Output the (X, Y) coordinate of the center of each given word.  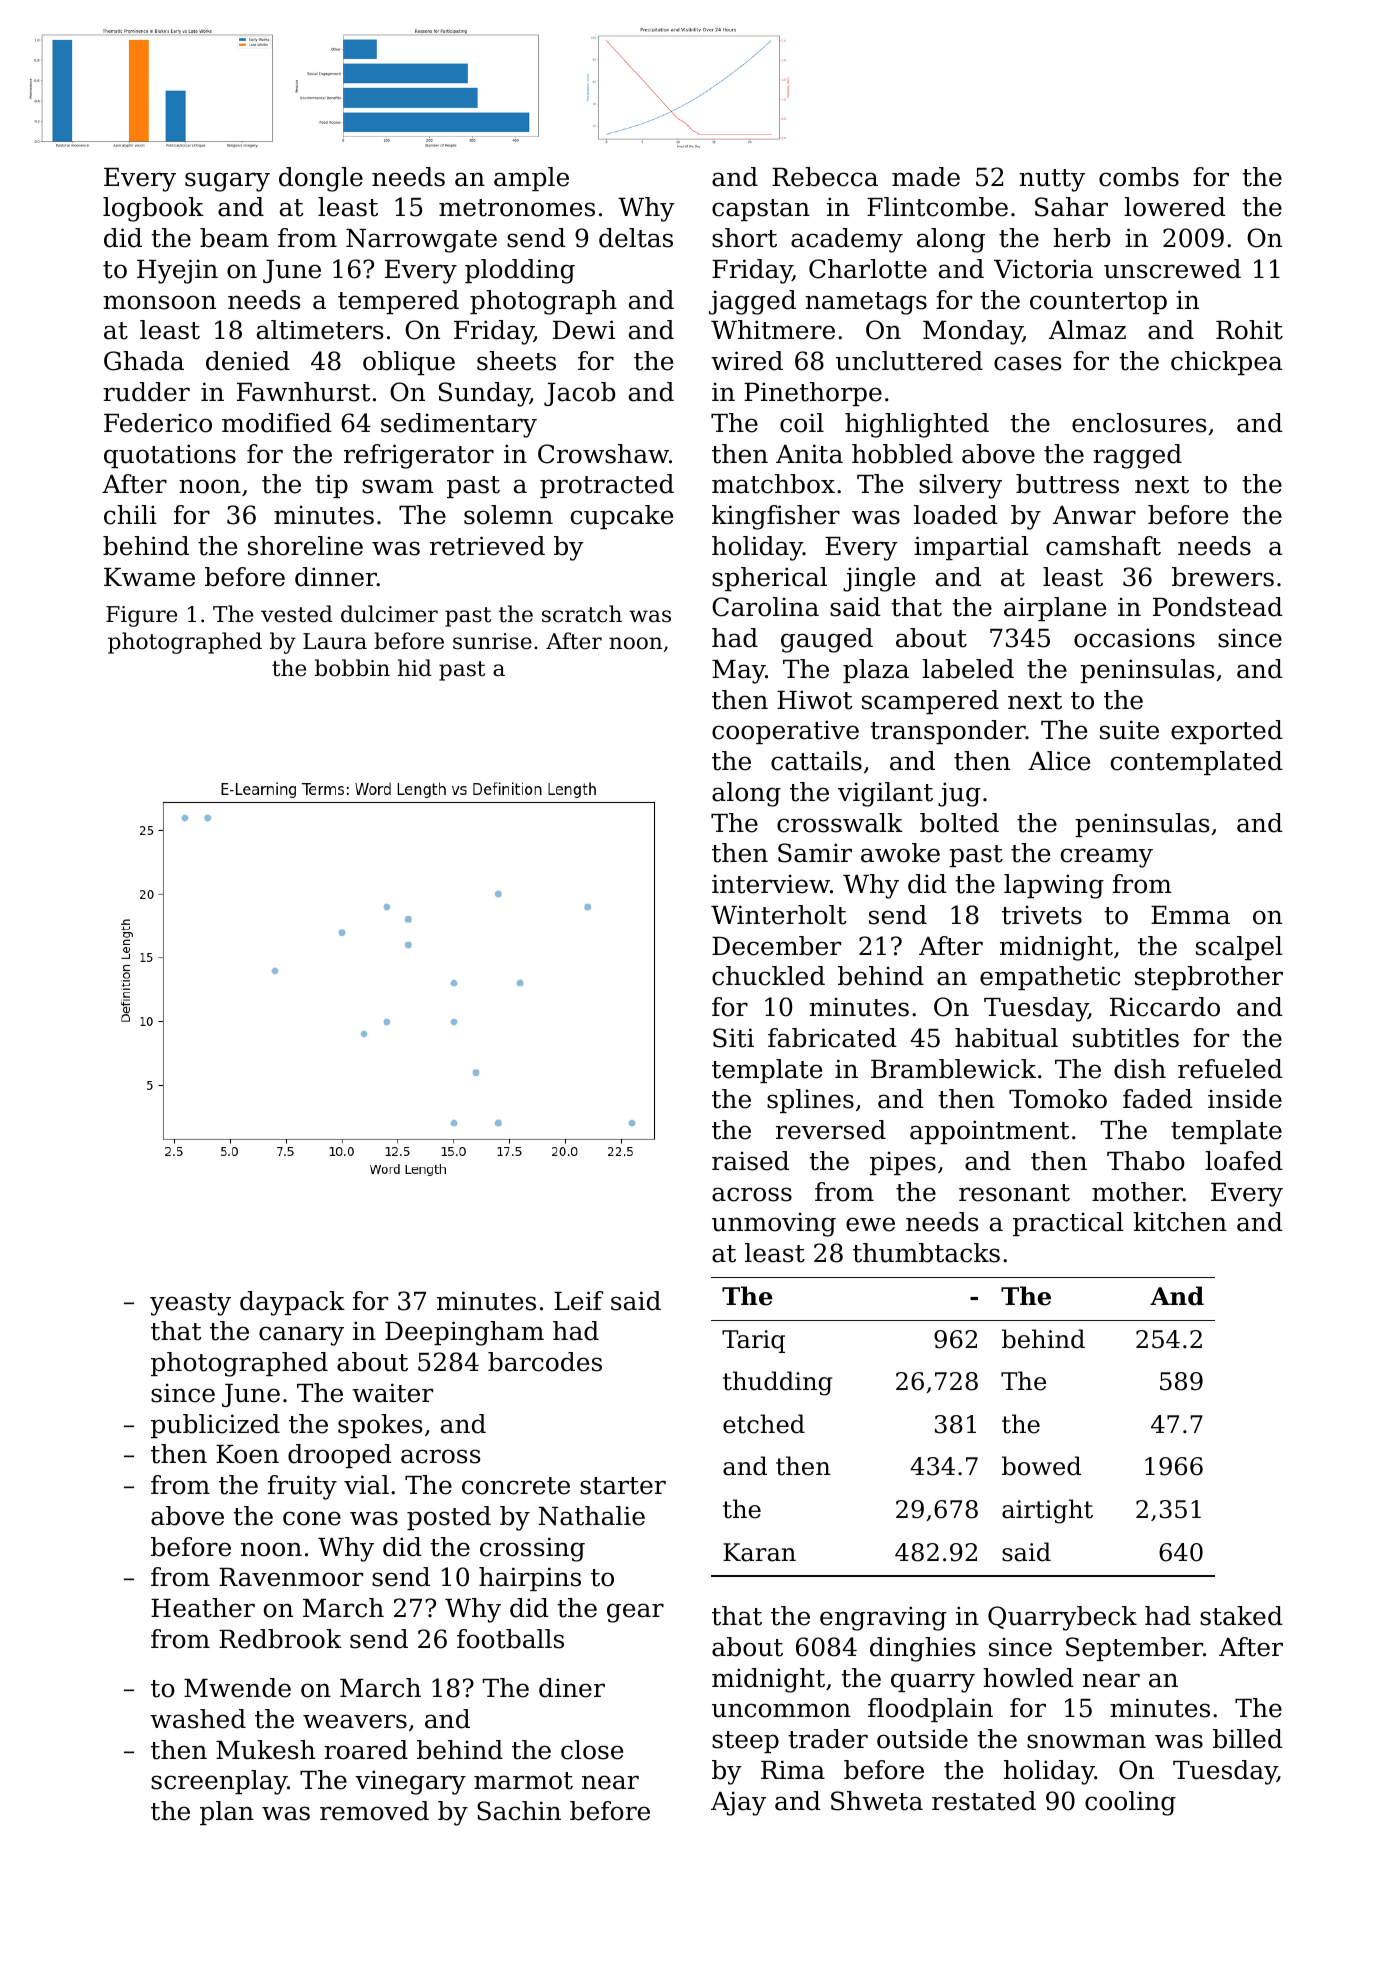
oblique (409, 363)
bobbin (352, 668)
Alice (1059, 761)
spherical (769, 579)
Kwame (149, 577)
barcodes (545, 1362)
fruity (302, 1487)
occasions (1134, 638)
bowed (1041, 1466)
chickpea (1226, 363)
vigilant (885, 794)
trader (828, 1739)
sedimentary (459, 425)
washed (198, 1719)
